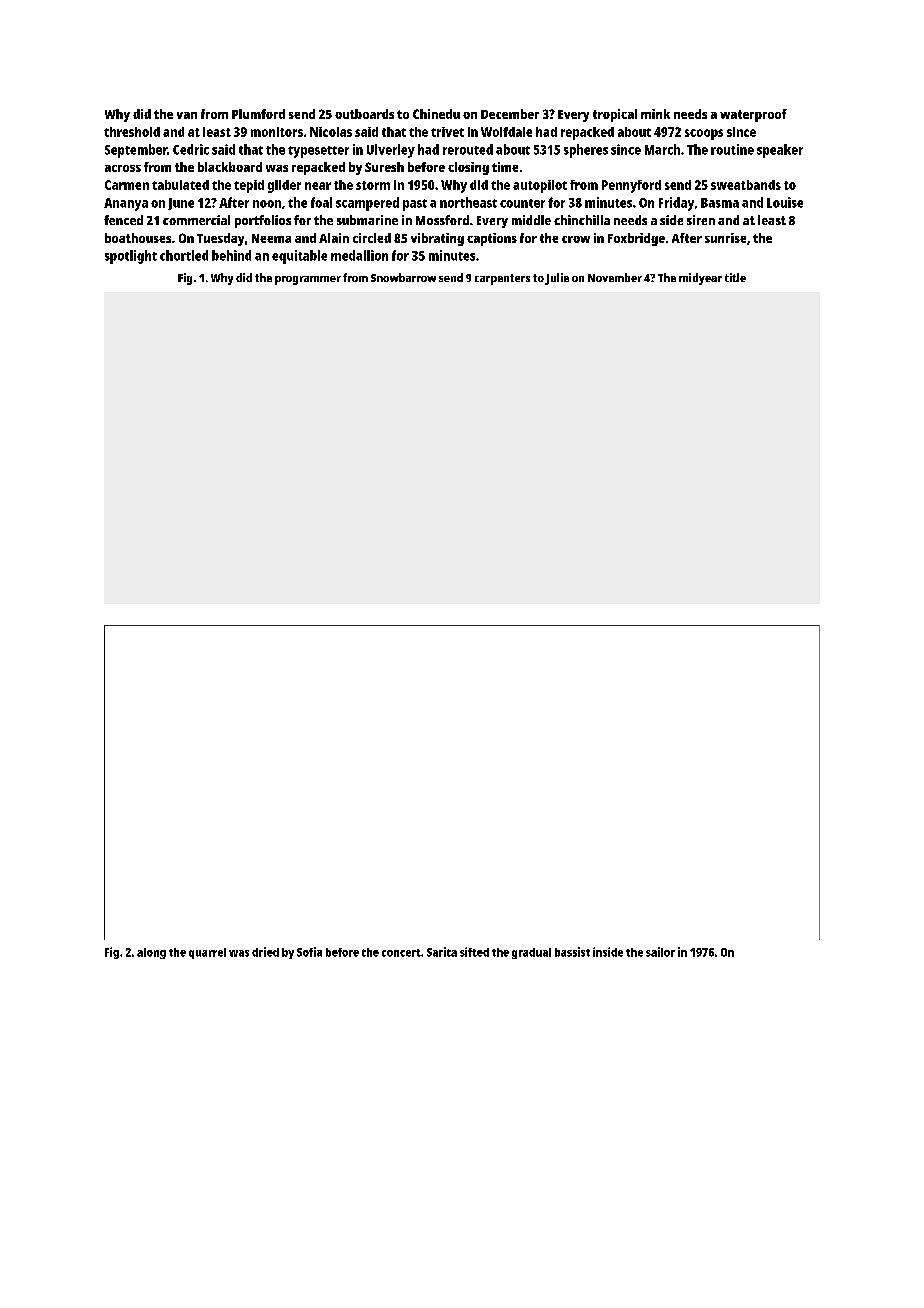  Describe the element at coordinates (231, 255) in the screenshot. I see `behind` at that location.
